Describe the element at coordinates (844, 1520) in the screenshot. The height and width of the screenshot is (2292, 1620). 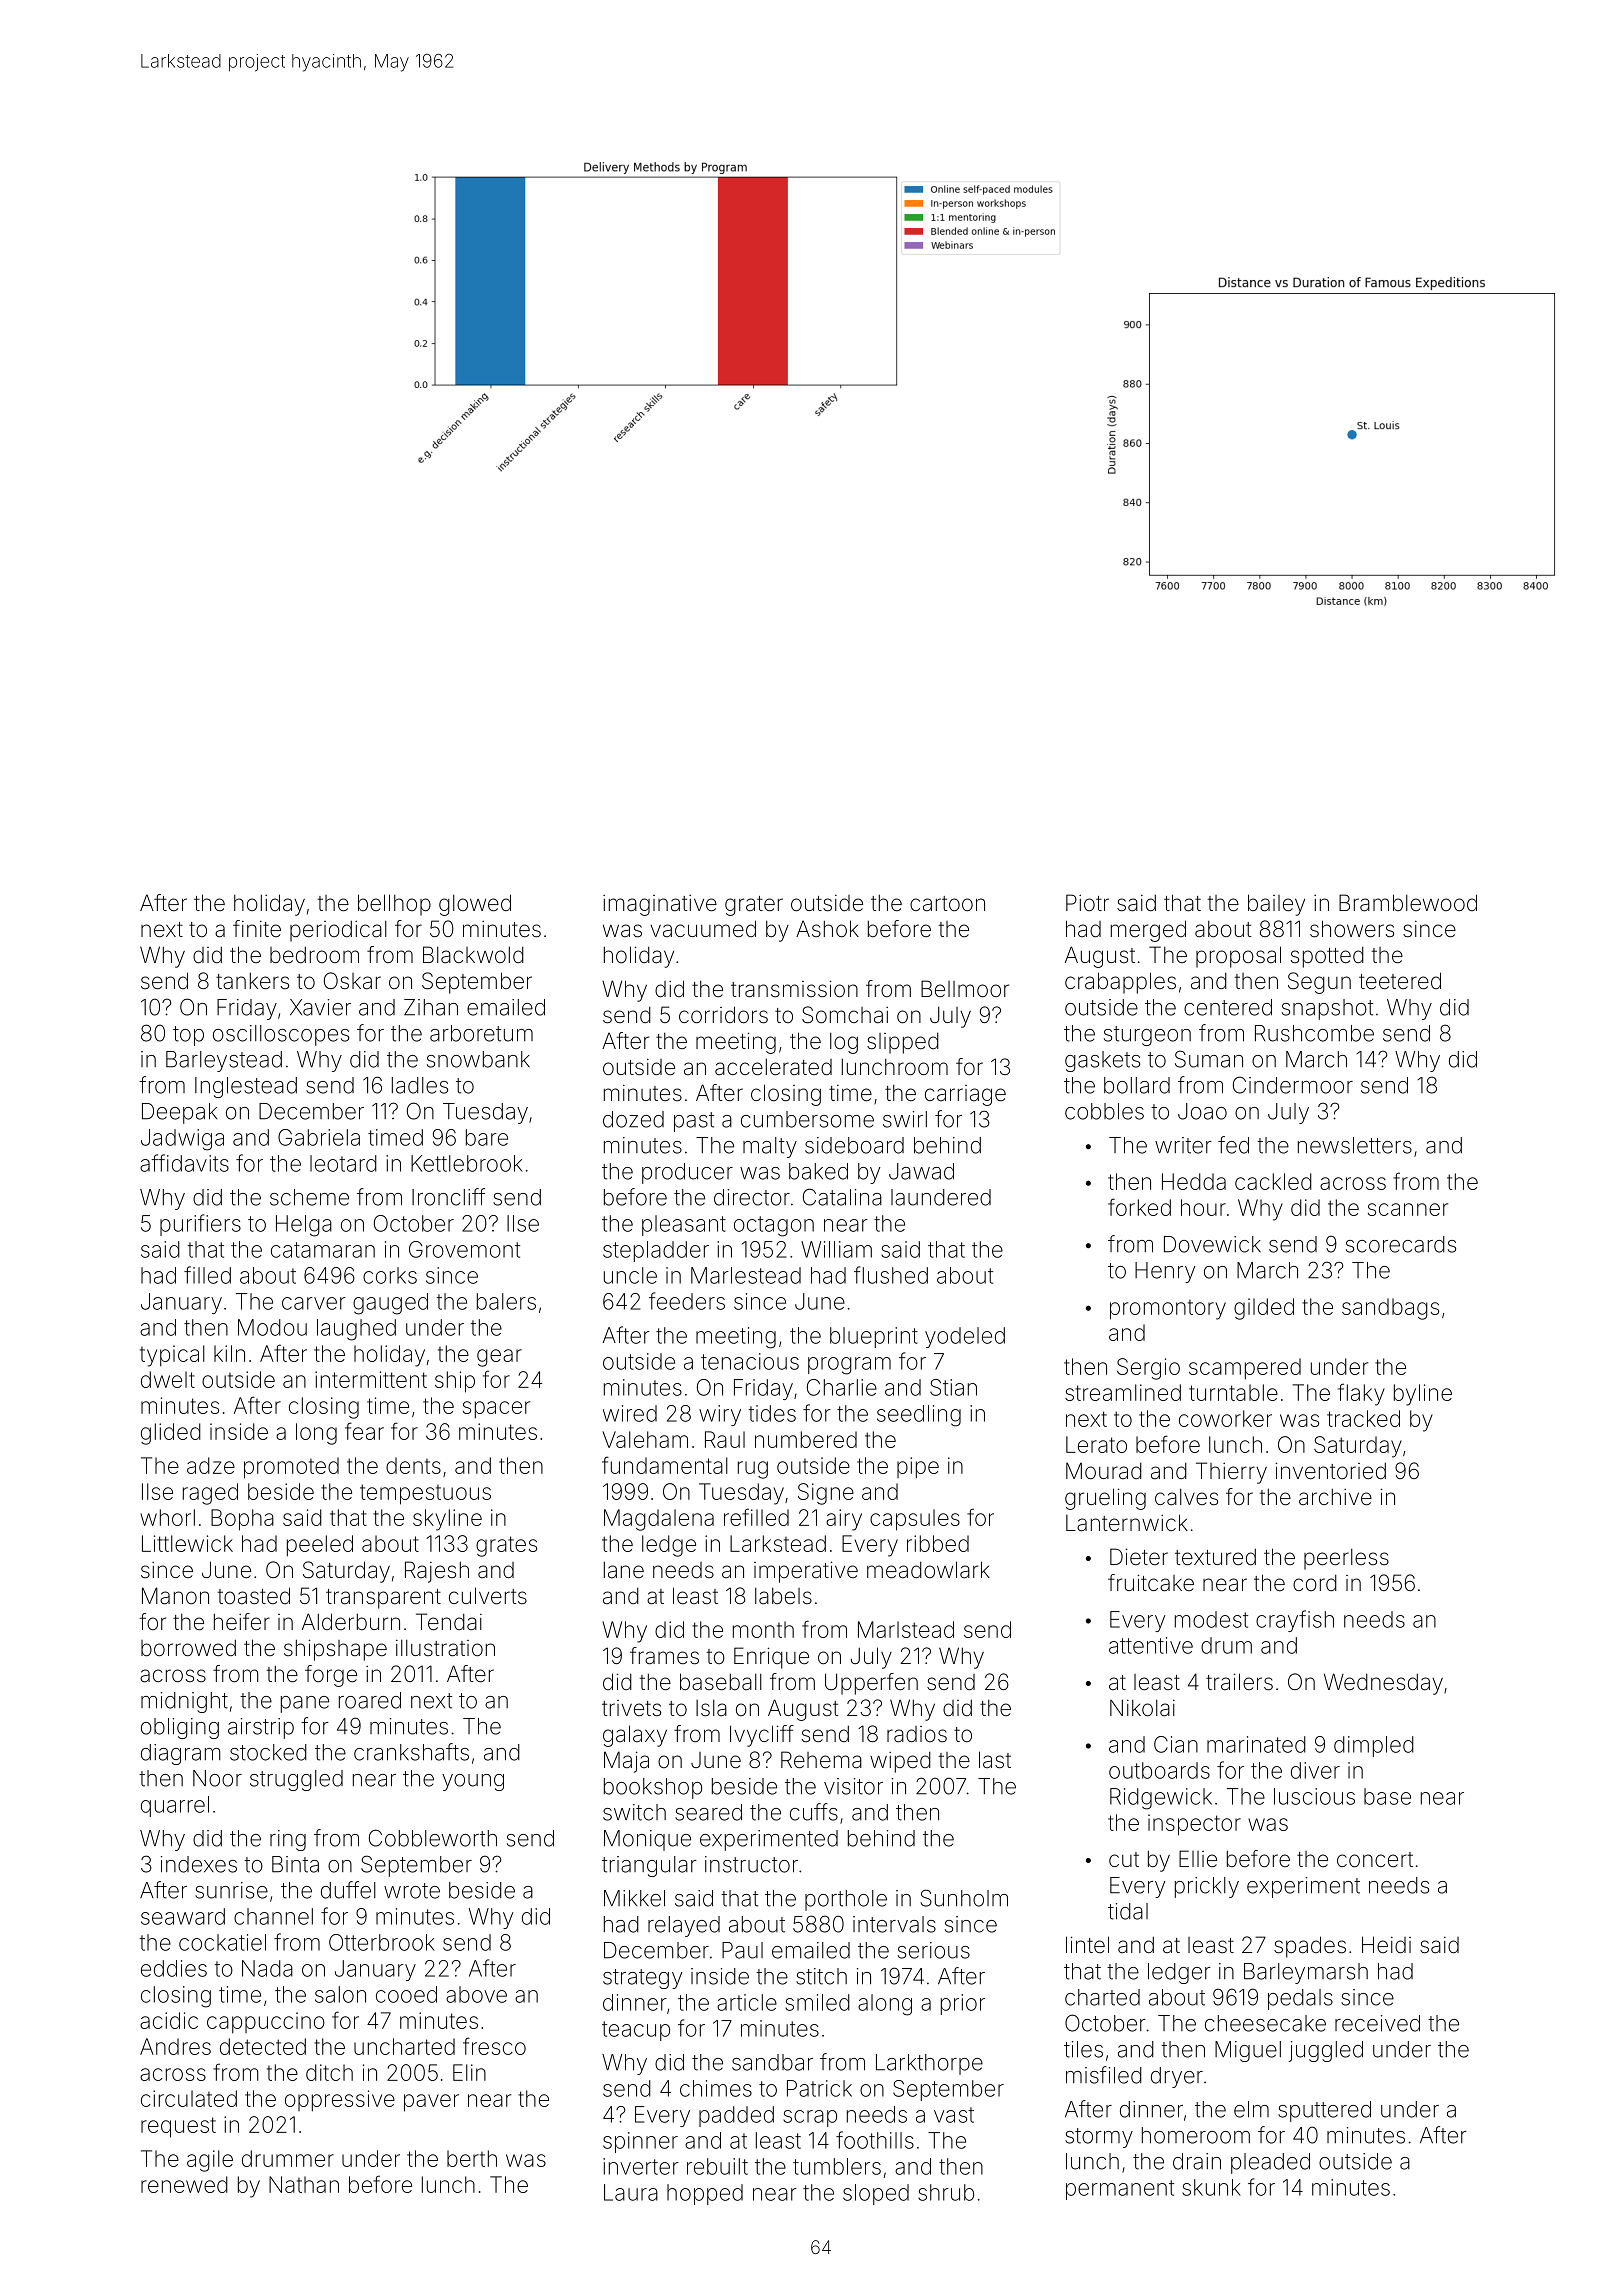
I see `airy` at that location.
